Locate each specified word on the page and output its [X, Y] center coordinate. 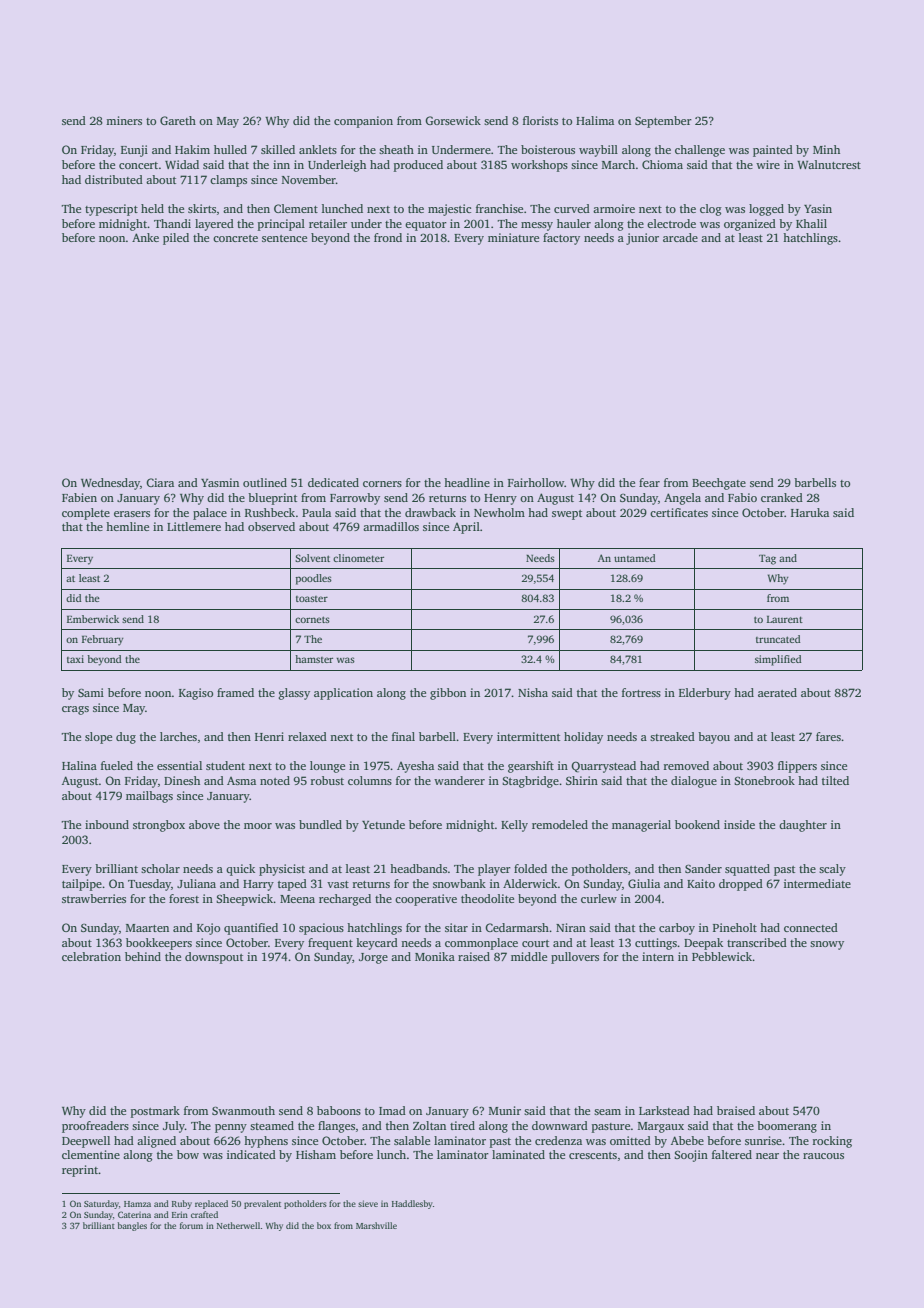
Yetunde [383, 824]
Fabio [742, 497]
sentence [284, 238]
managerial [641, 826]
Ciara [160, 482]
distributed [114, 179]
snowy [827, 945]
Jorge [373, 958]
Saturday [101, 1204]
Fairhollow [536, 482]
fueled [117, 765]
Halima [595, 120]
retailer [328, 223]
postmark [155, 1112]
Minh [826, 149]
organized [750, 225]
